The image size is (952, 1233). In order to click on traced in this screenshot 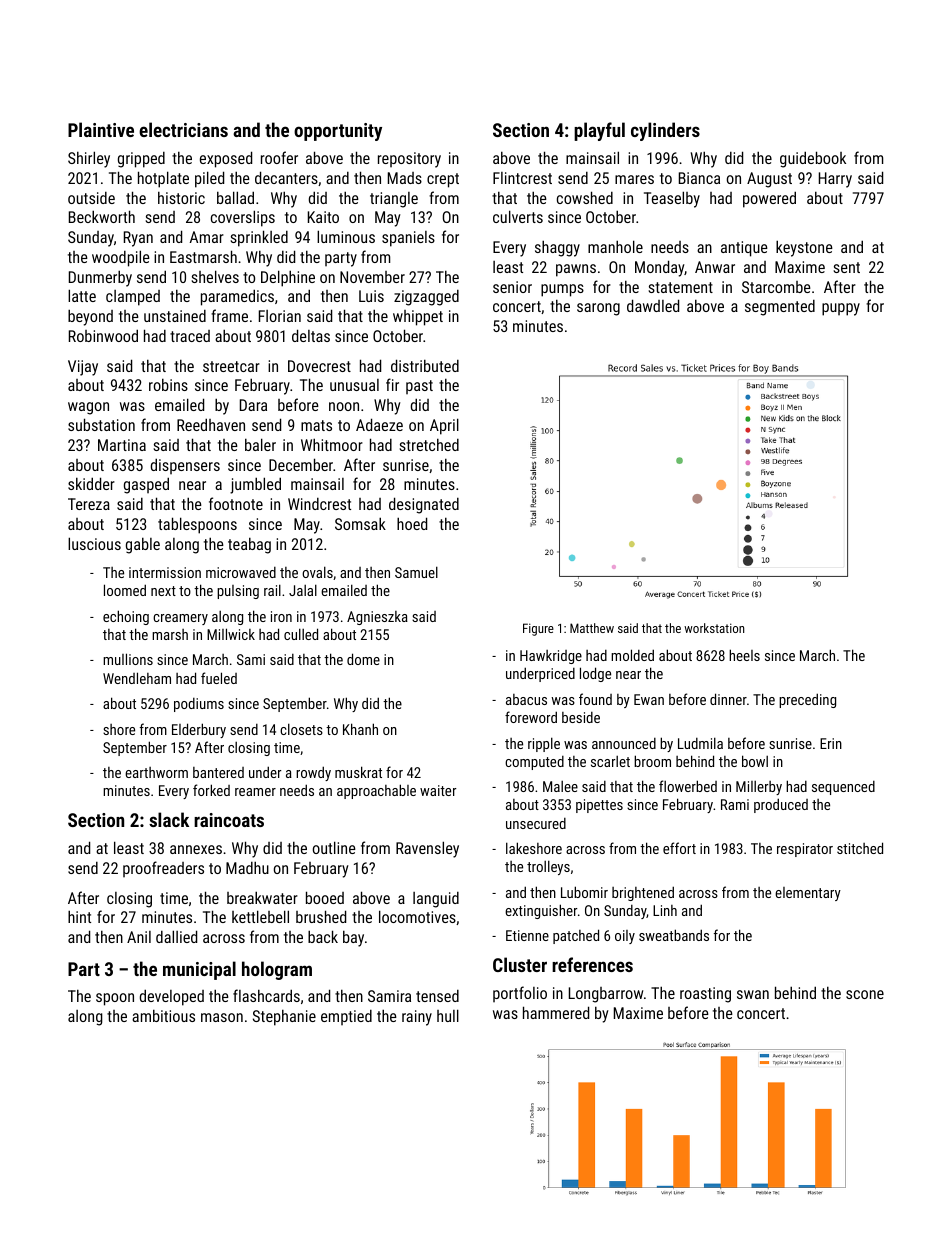, I will do `click(190, 336)`.
